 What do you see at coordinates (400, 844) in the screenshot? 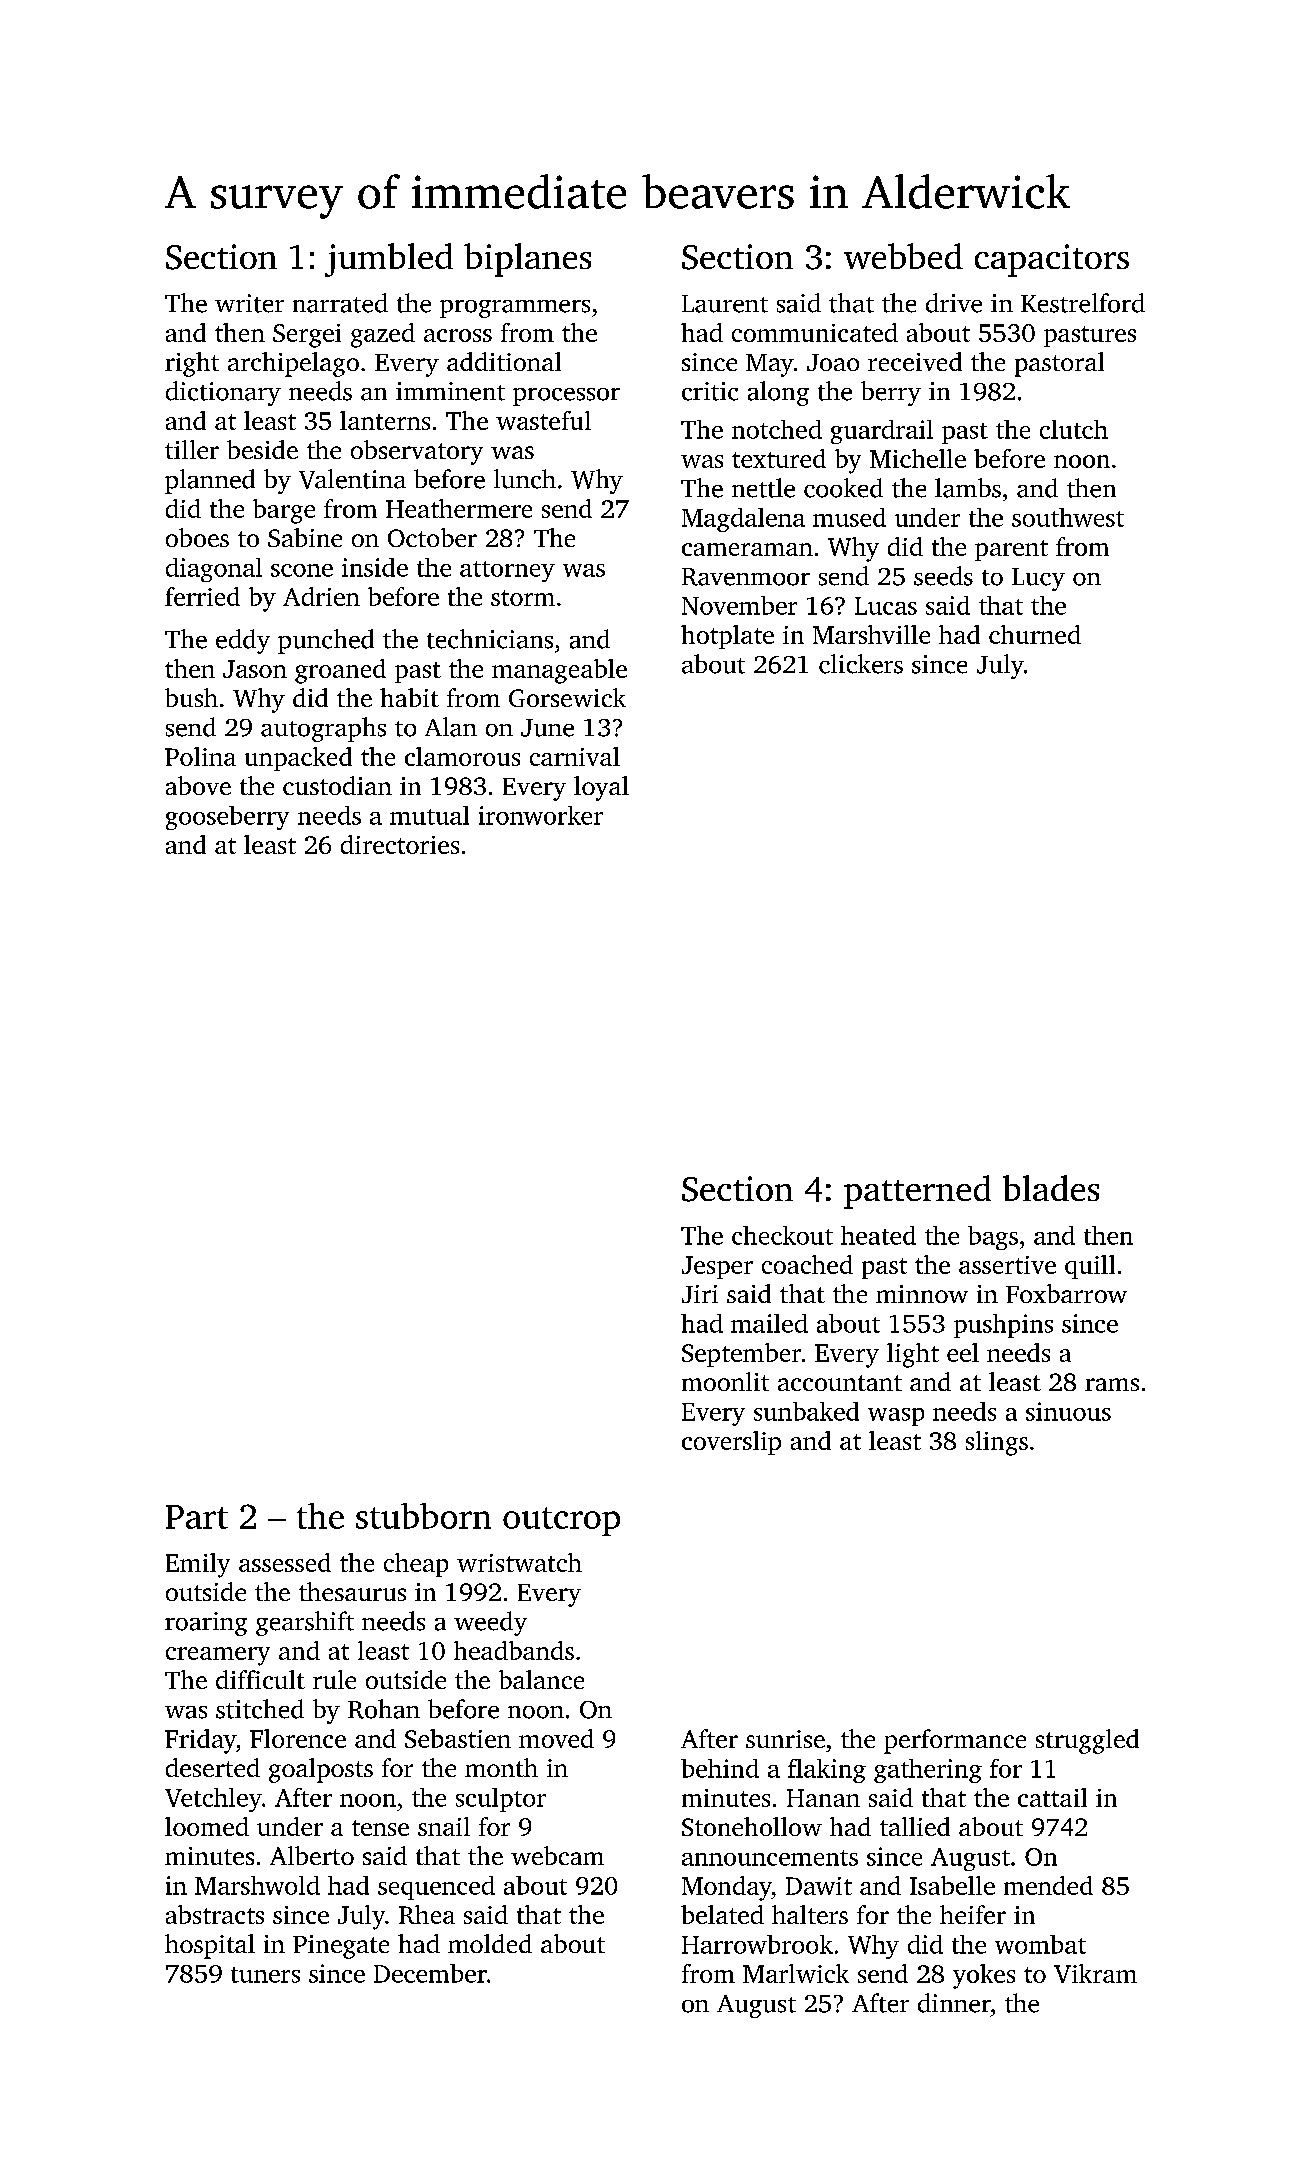
I see `directories` at bounding box center [400, 844].
